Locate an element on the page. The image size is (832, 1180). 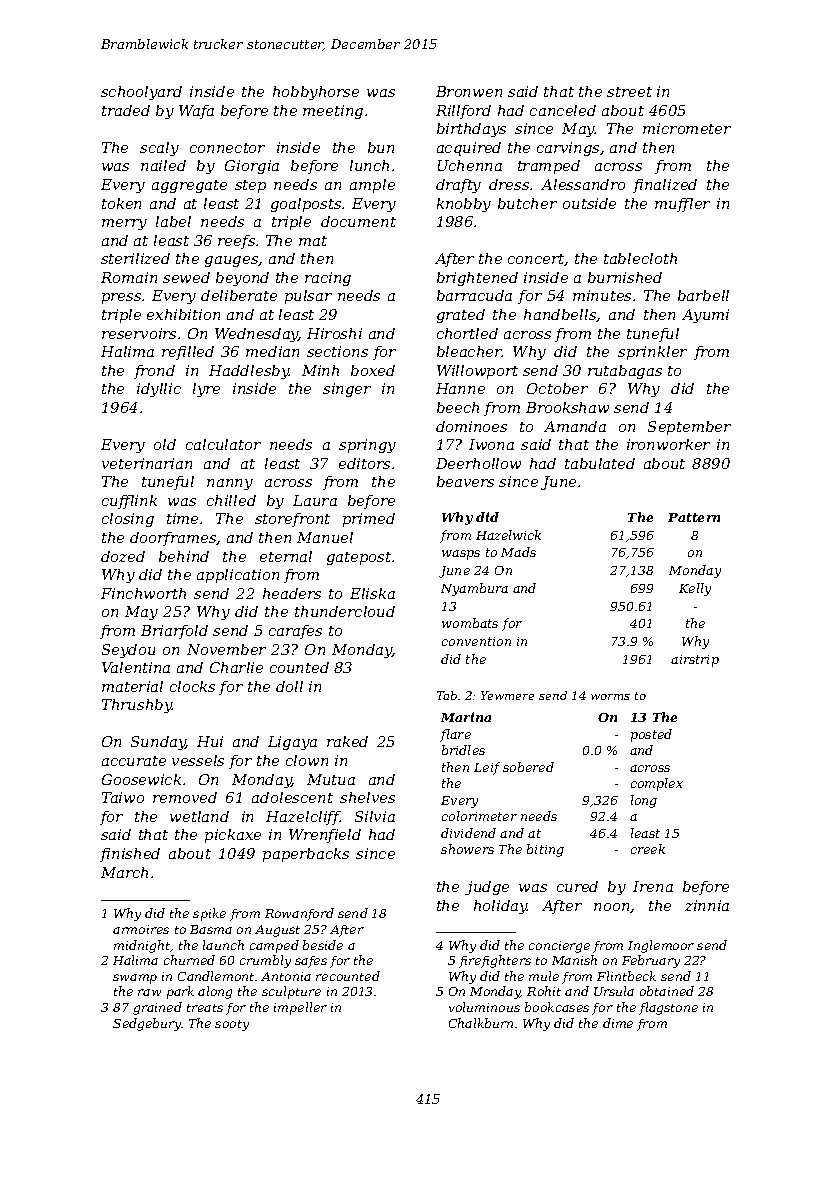
park is located at coordinates (180, 992).
